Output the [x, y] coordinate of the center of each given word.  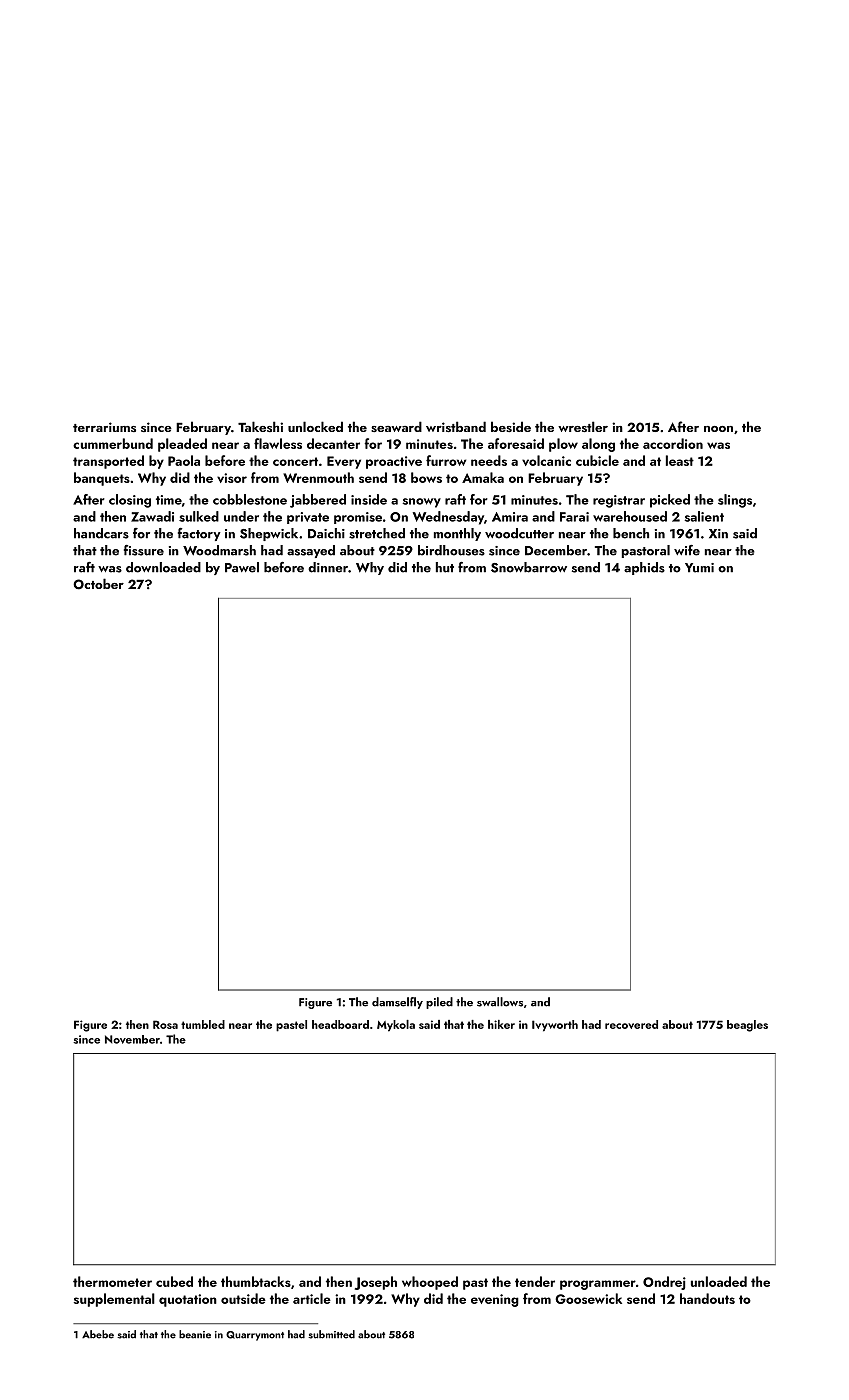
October [98, 584]
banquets [102, 479]
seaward [396, 426]
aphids [644, 568]
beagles [747, 1026]
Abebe [98, 1334]
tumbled [203, 1024]
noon [718, 429]
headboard [340, 1024]
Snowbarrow [529, 567]
